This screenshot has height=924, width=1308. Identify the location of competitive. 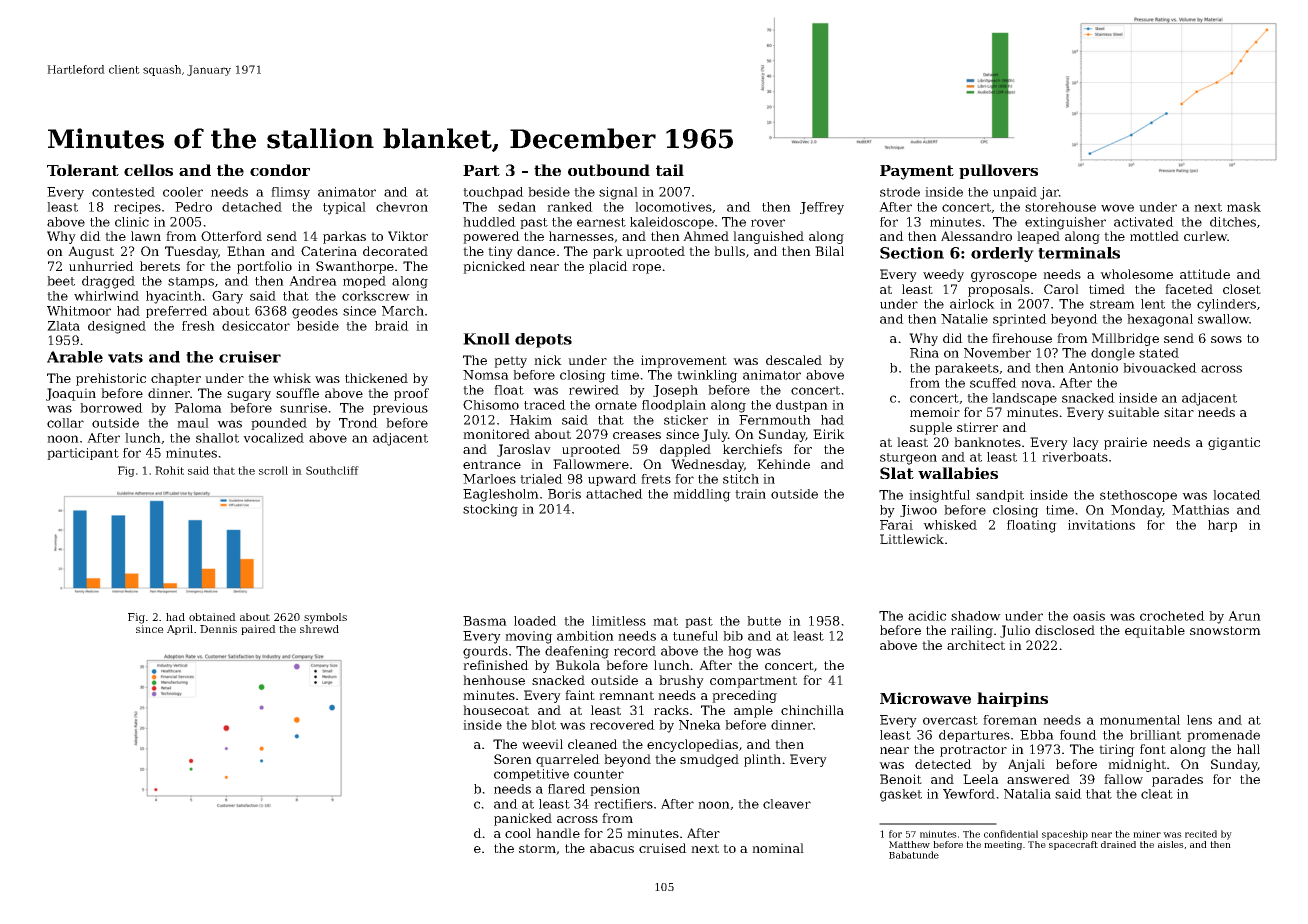
(531, 775).
